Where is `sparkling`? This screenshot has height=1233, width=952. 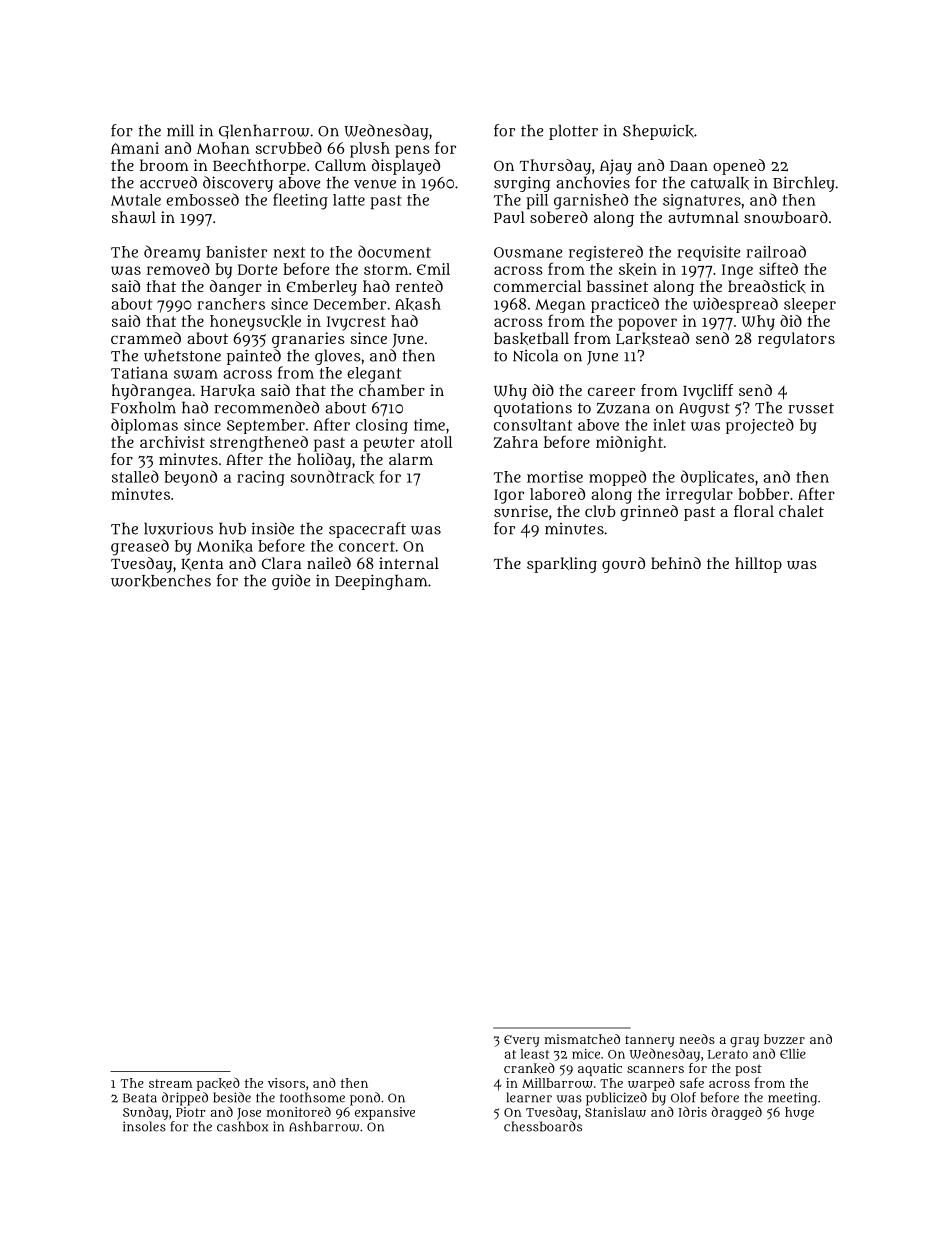
sparkling is located at coordinates (562, 565).
